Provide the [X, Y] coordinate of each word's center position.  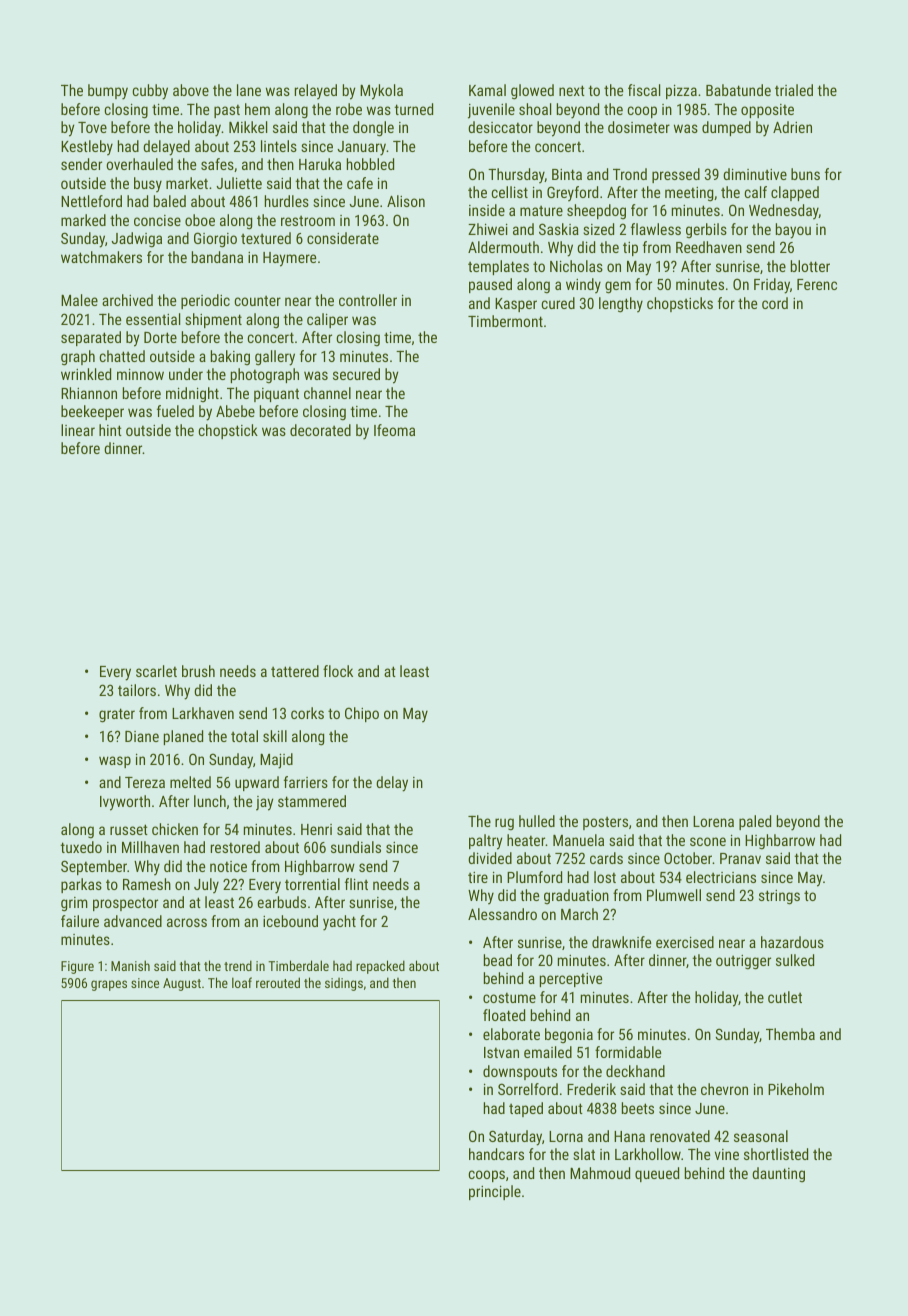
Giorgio [215, 240]
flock [338, 671]
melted [190, 782]
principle [495, 1192]
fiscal [644, 90]
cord [775, 303]
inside [487, 210]
